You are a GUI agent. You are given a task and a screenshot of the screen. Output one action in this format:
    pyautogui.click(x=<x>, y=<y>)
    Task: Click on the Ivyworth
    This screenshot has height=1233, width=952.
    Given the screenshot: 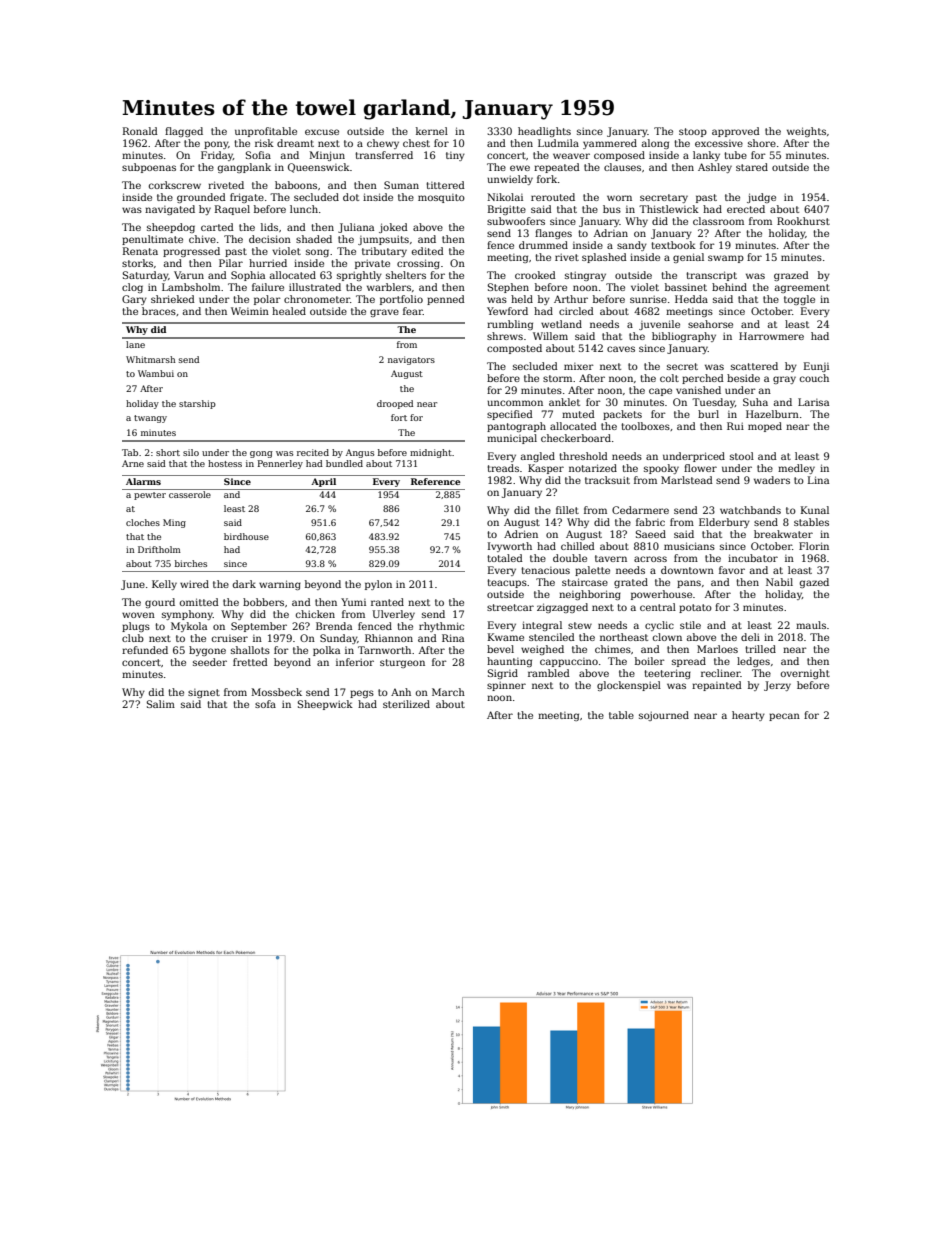 What is the action you would take?
    pyautogui.click(x=510, y=547)
